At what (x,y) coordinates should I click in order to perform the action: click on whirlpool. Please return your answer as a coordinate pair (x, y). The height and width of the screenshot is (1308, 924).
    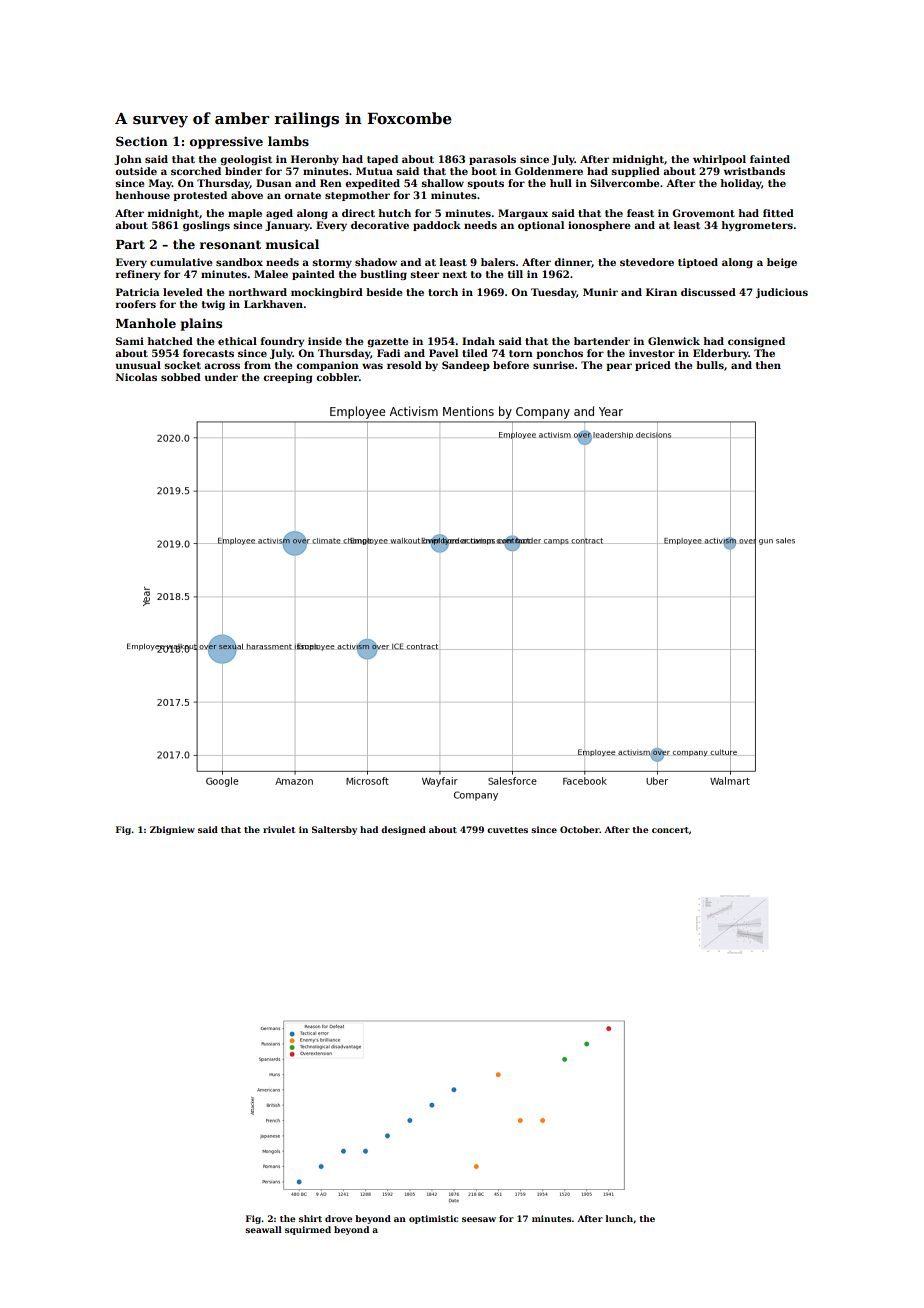
    Looking at the image, I should click on (719, 160).
